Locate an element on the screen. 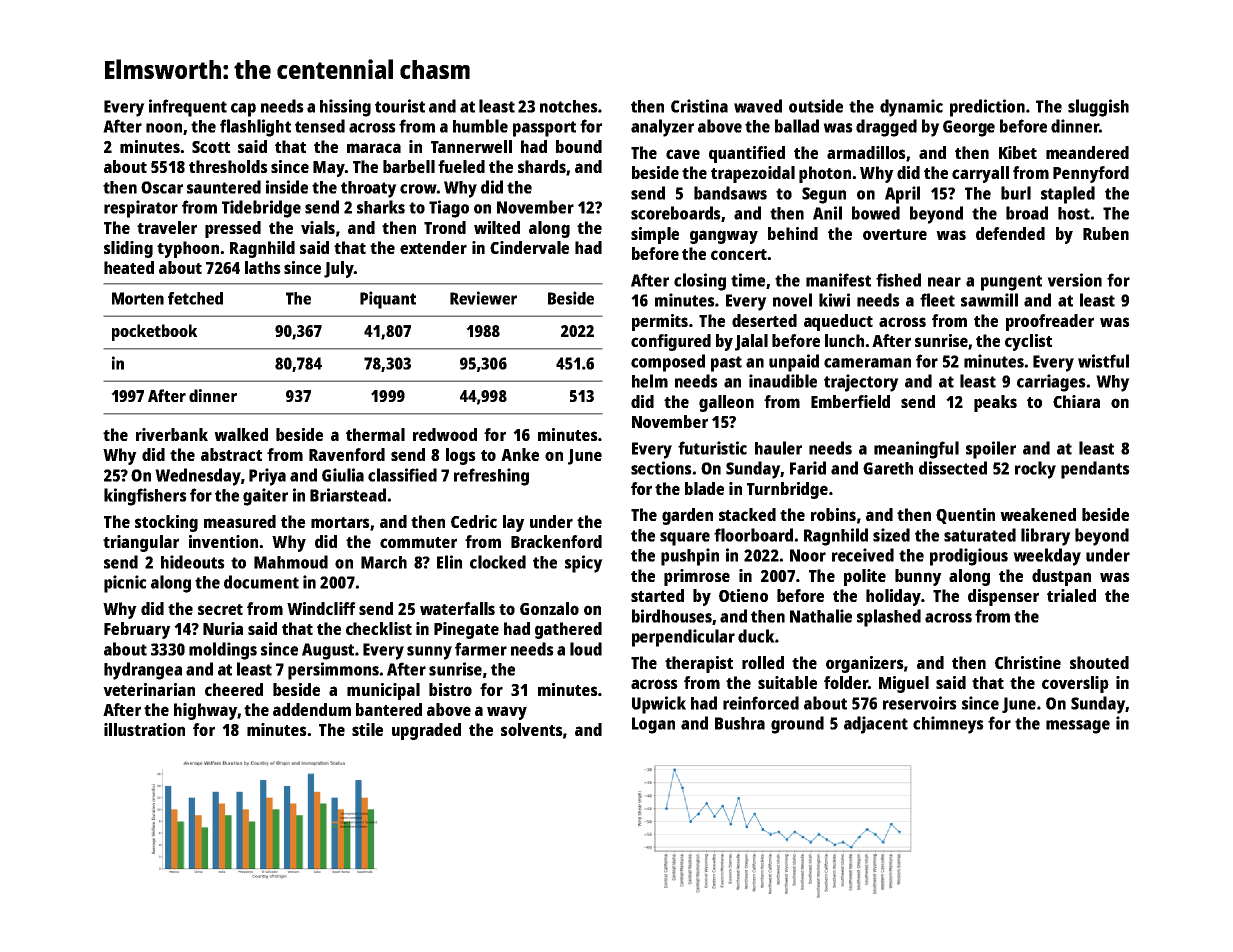  scoreboards is located at coordinates (676, 213).
